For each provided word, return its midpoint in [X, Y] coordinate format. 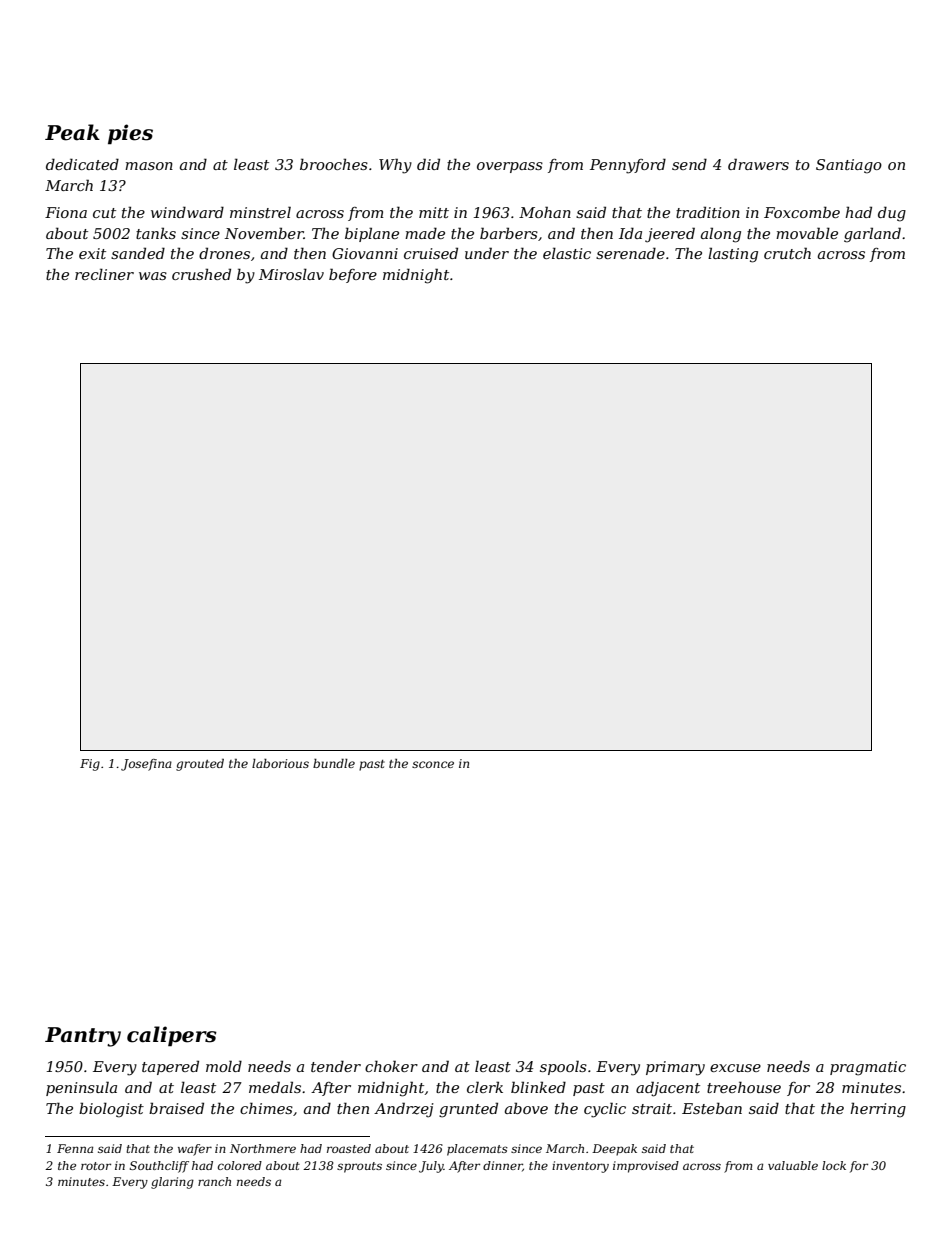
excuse [735, 1068]
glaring [172, 1183]
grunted [468, 1110]
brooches [334, 164]
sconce [433, 764]
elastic [567, 253]
